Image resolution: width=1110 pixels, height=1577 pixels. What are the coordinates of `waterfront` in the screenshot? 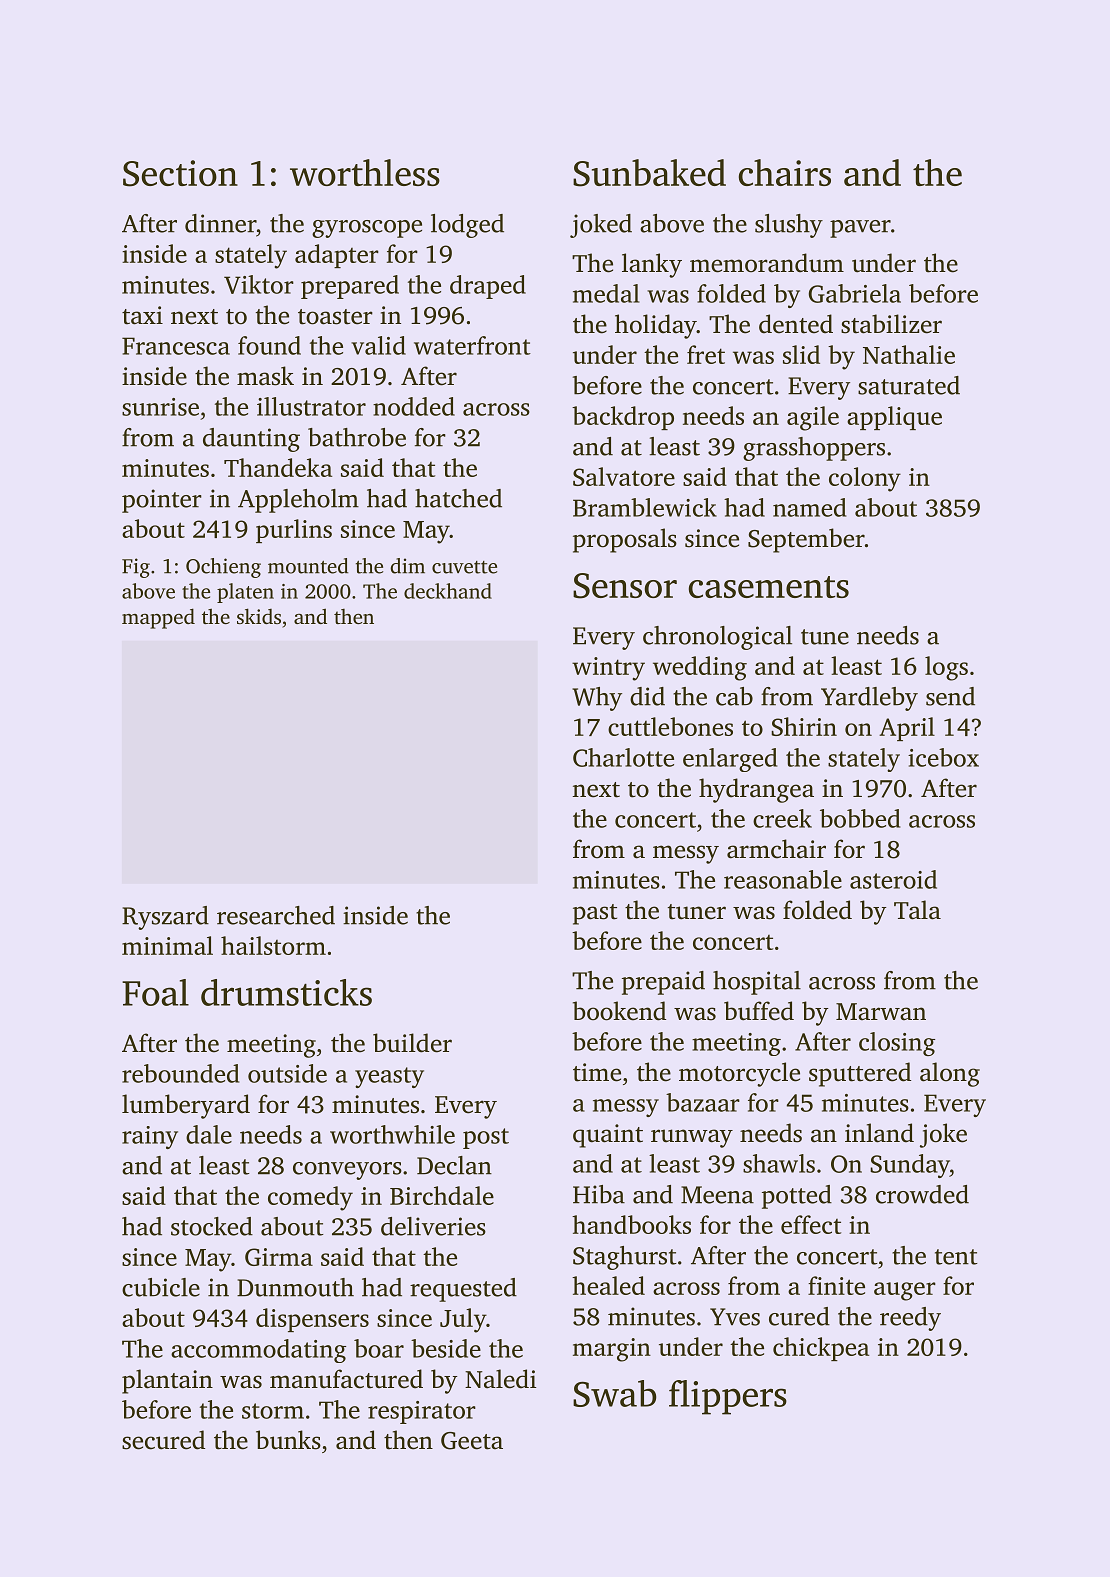 It's located at (472, 345).
